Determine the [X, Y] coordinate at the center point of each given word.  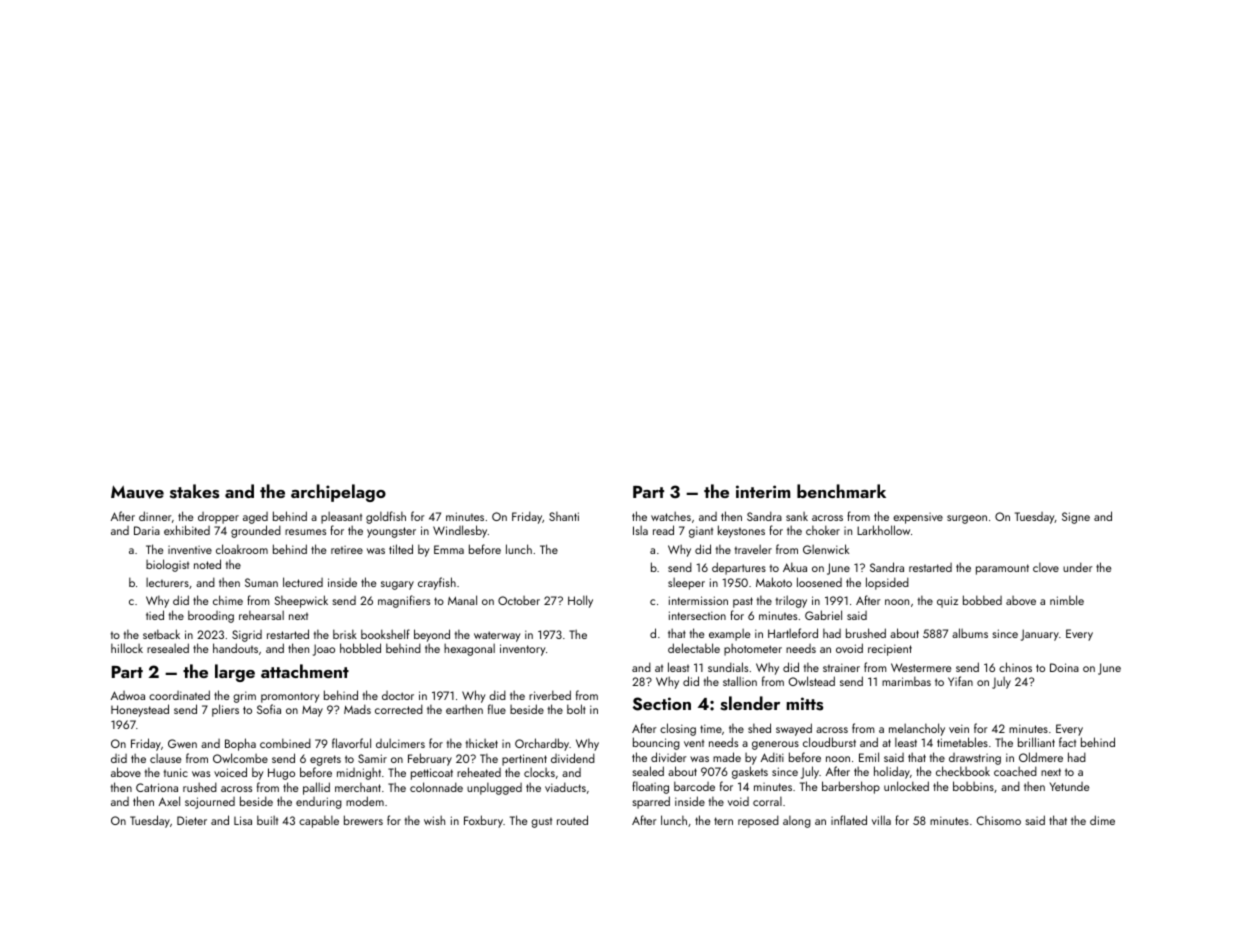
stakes [194, 491]
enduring [319, 803]
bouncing [656, 743]
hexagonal [469, 649]
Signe [1076, 518]
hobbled [360, 648]
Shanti [564, 516]
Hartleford [793, 633]
